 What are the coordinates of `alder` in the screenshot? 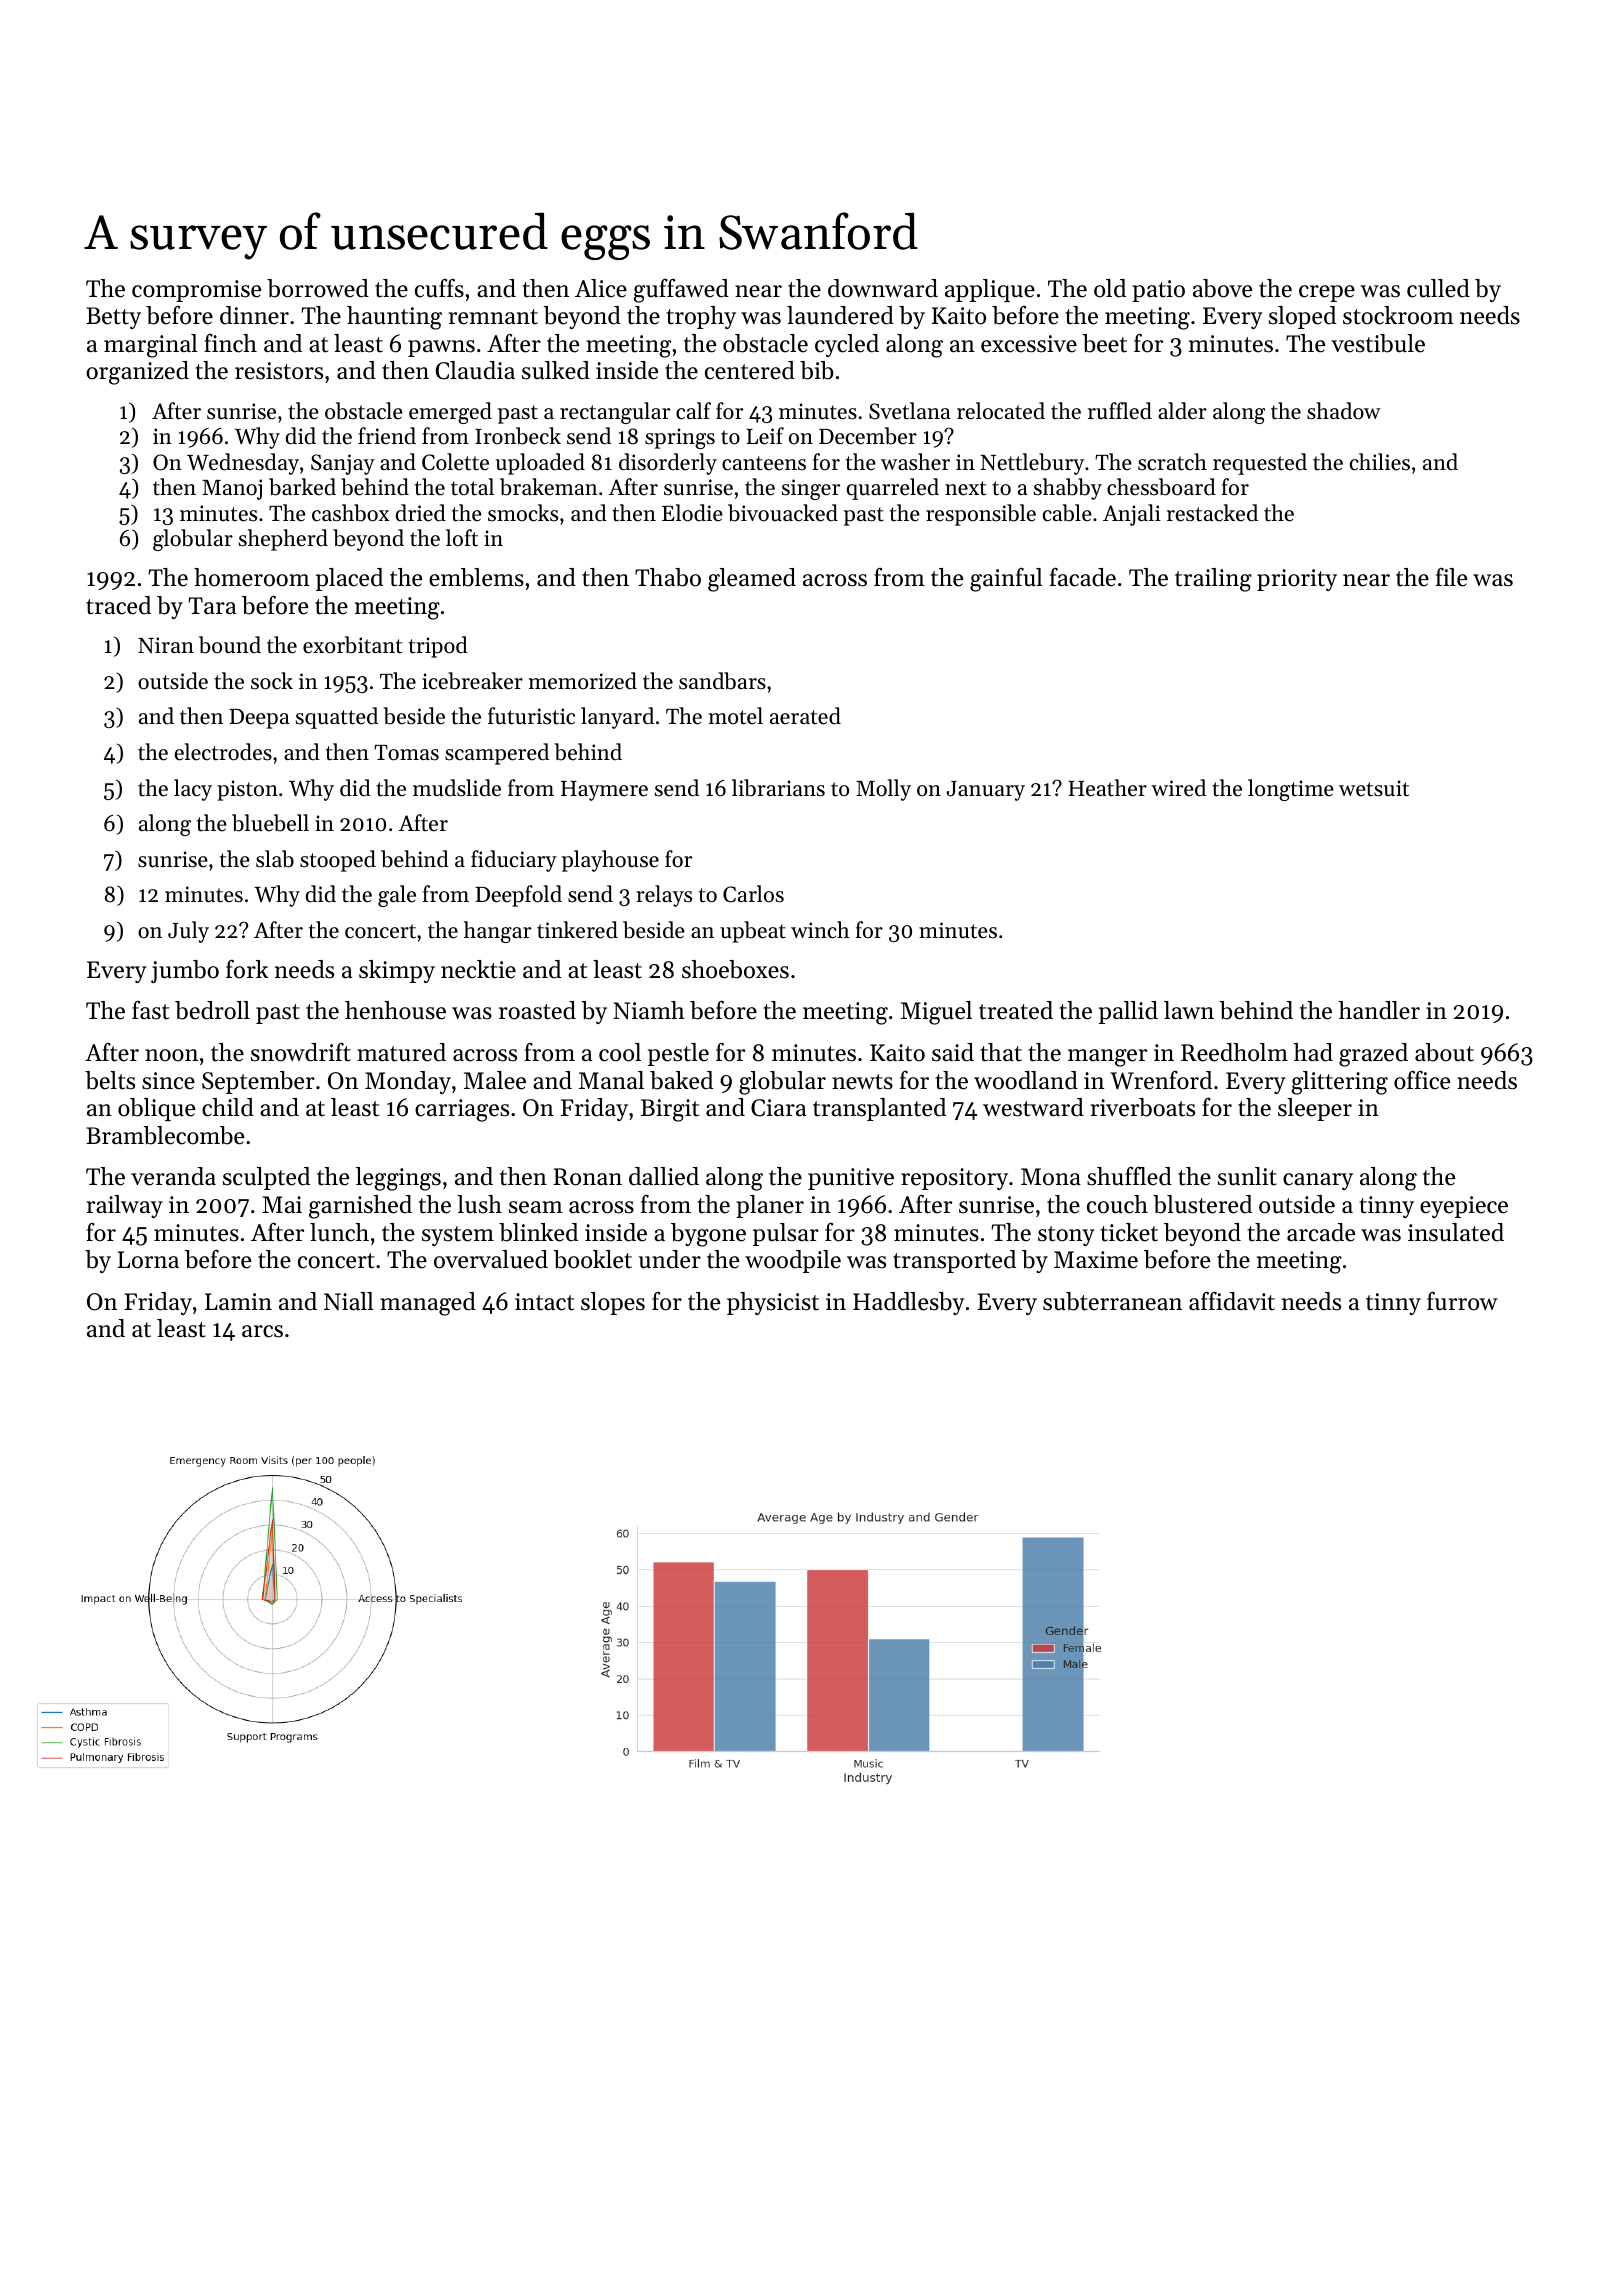 It's located at (1182, 411).
